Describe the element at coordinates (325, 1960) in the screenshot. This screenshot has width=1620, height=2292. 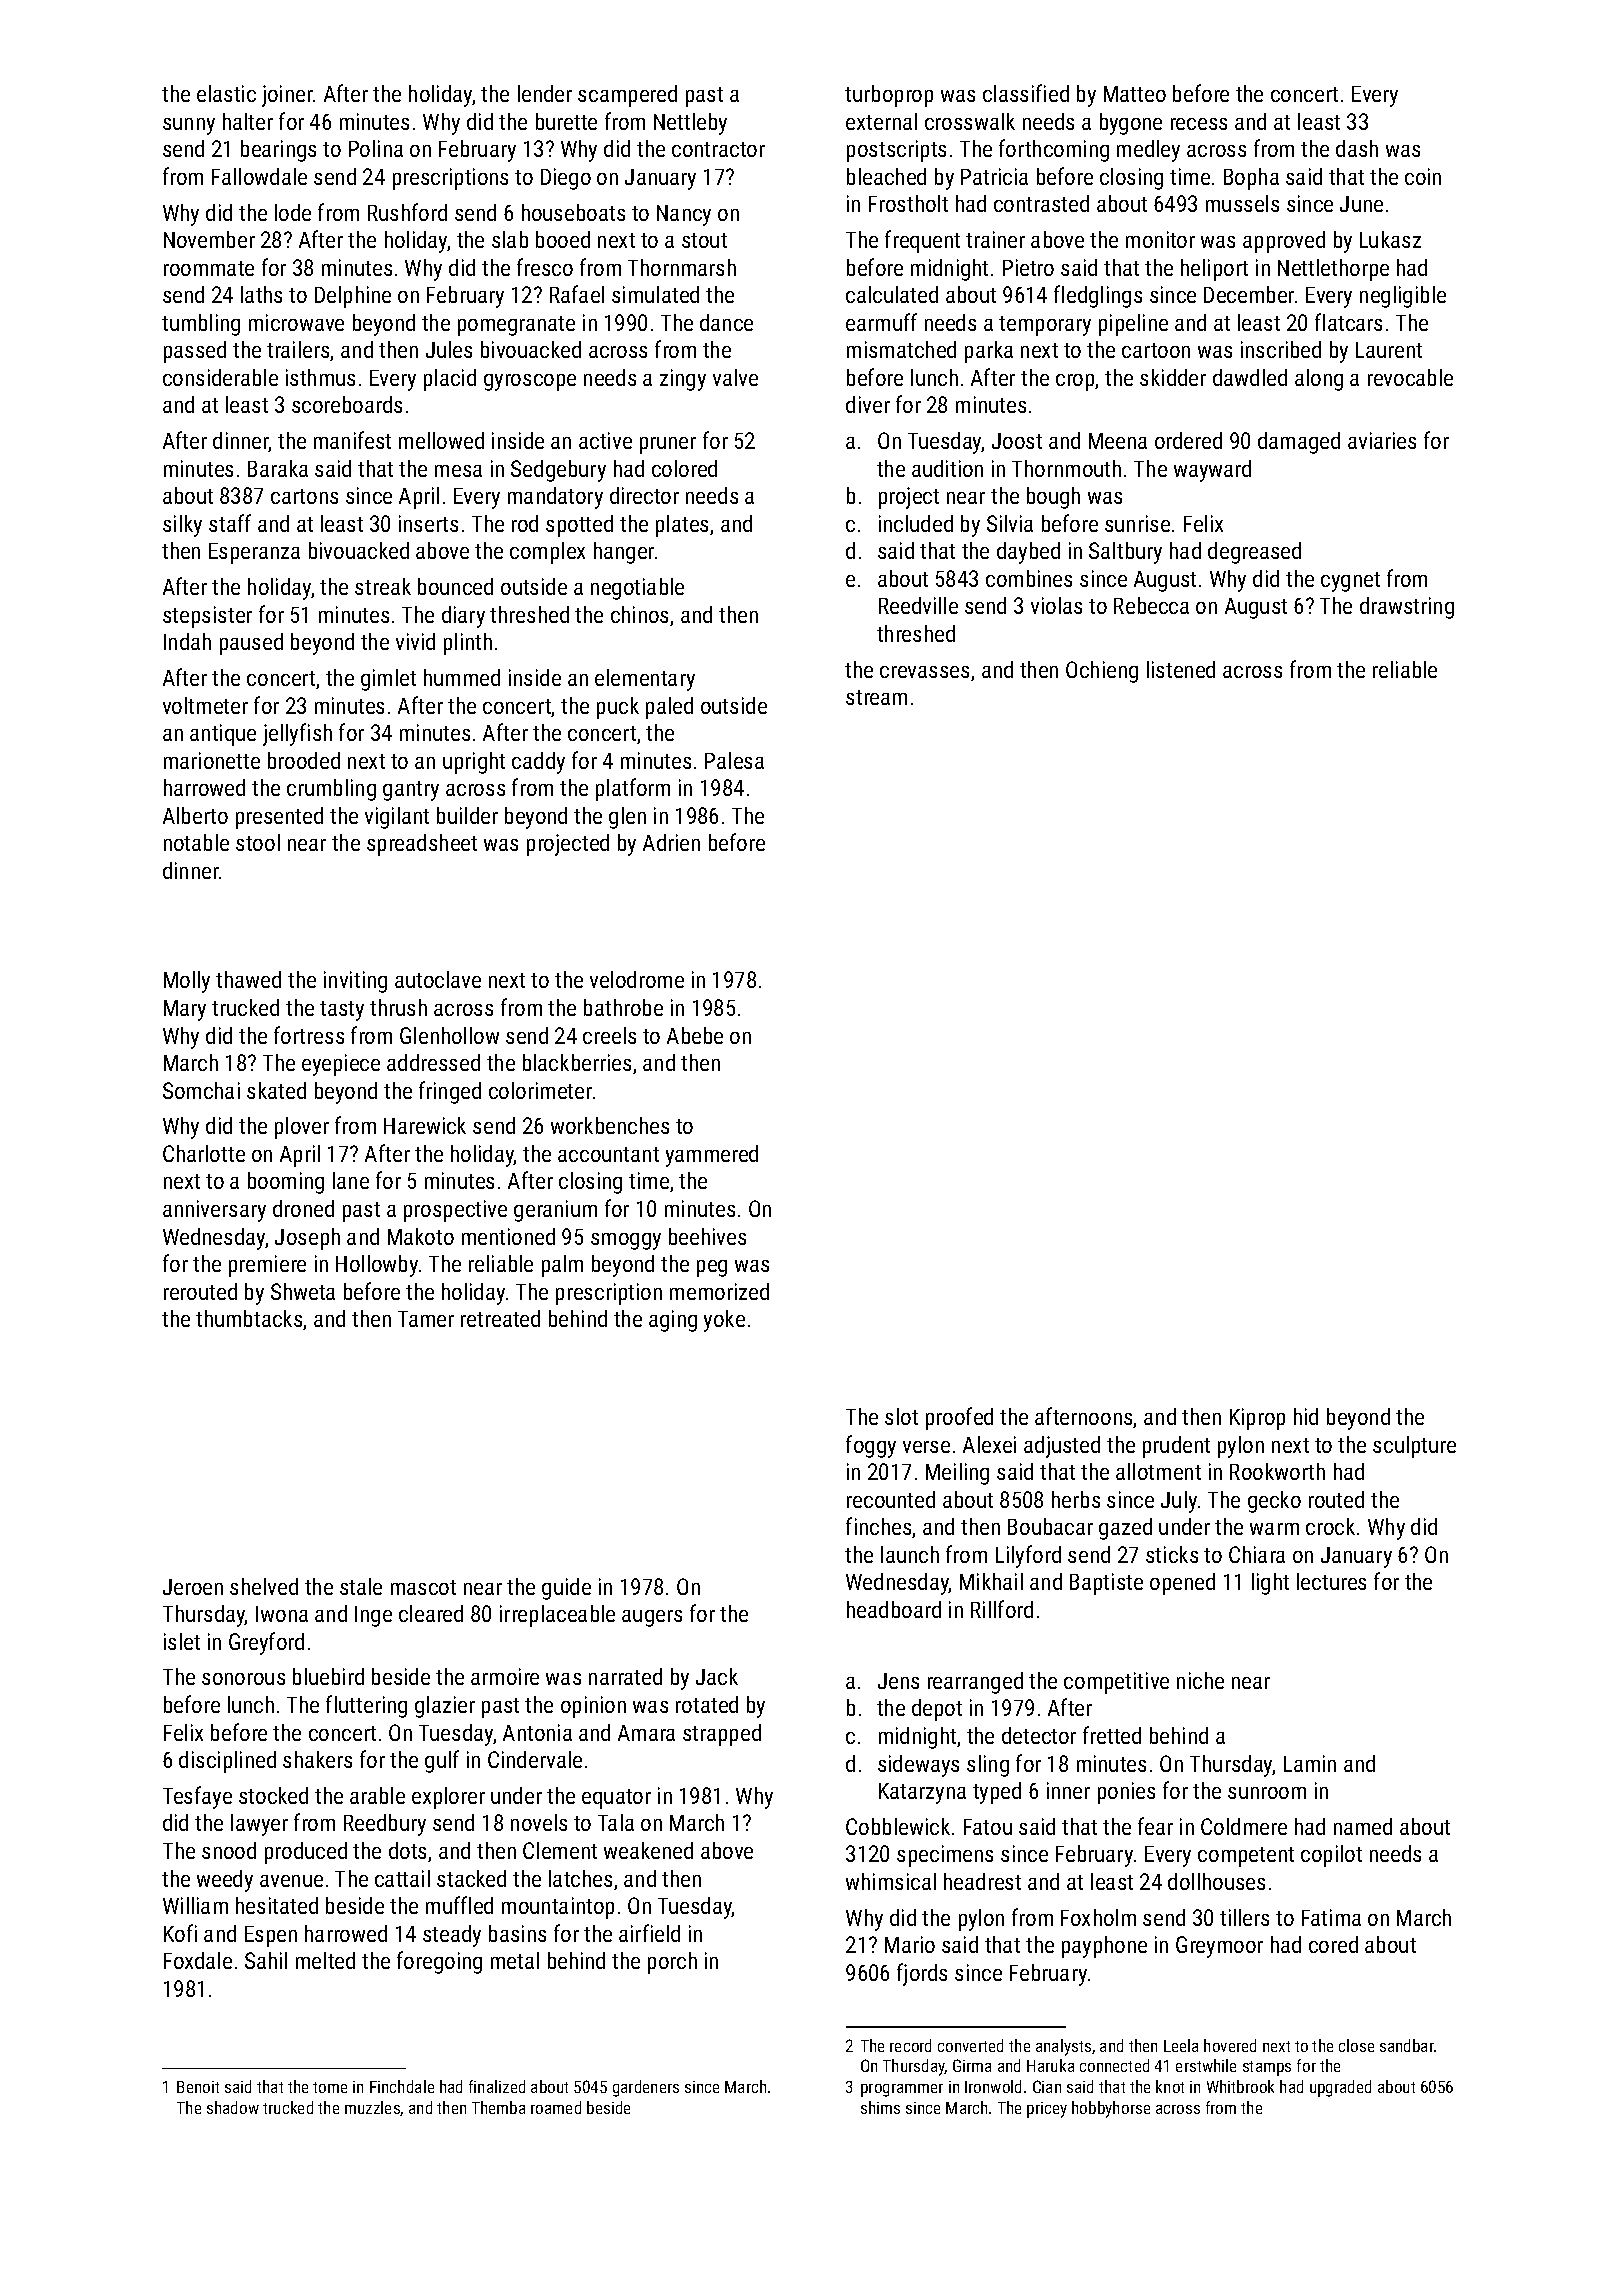
I see `melted` at that location.
